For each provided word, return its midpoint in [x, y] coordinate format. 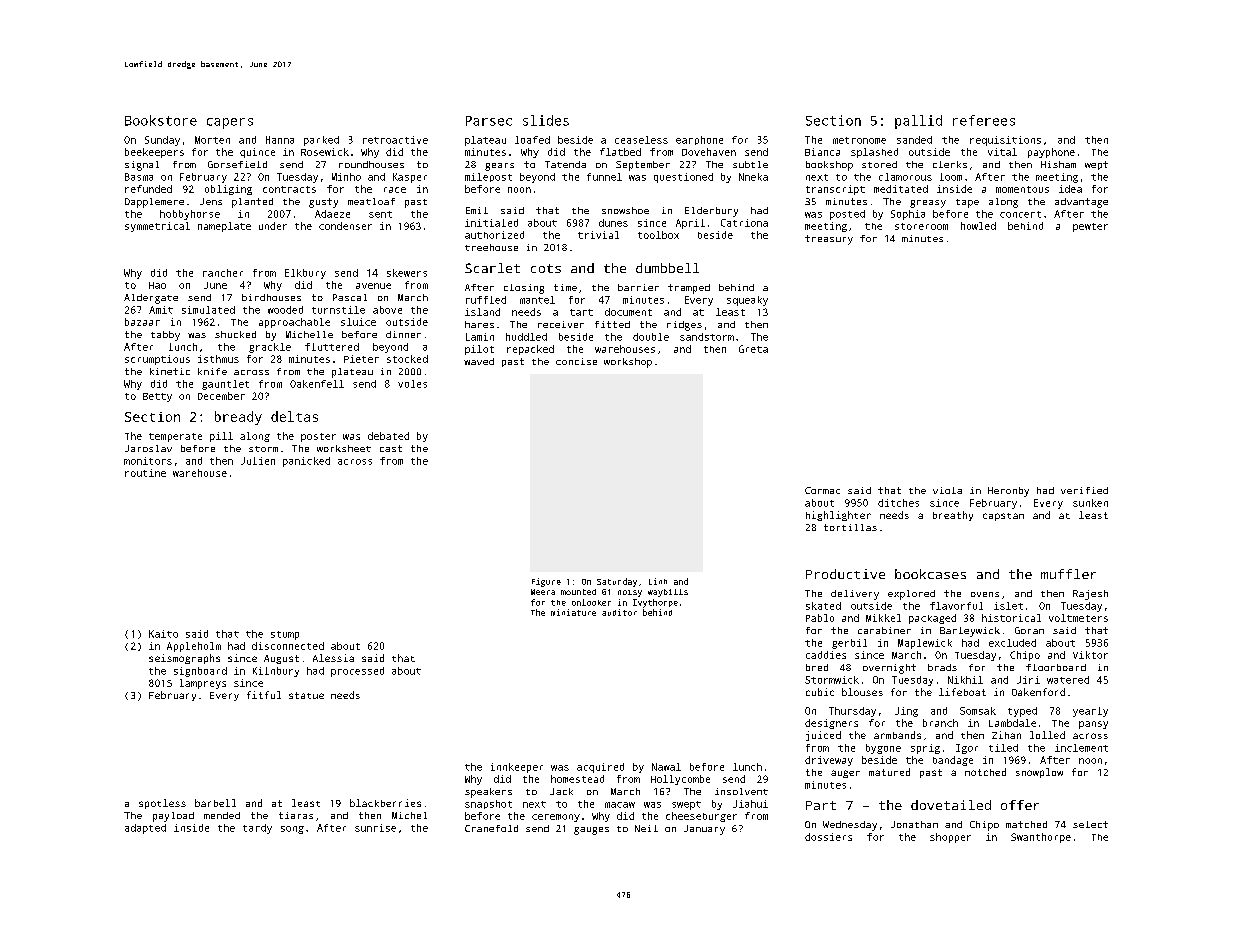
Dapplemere [154, 203]
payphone [1051, 153]
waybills [668, 593]
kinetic [170, 371]
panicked [306, 462]
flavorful [956, 606]
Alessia [333, 658]
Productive [845, 574]
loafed [532, 140]
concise [576, 361]
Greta [753, 349]
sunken [1090, 503]
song [292, 830]
